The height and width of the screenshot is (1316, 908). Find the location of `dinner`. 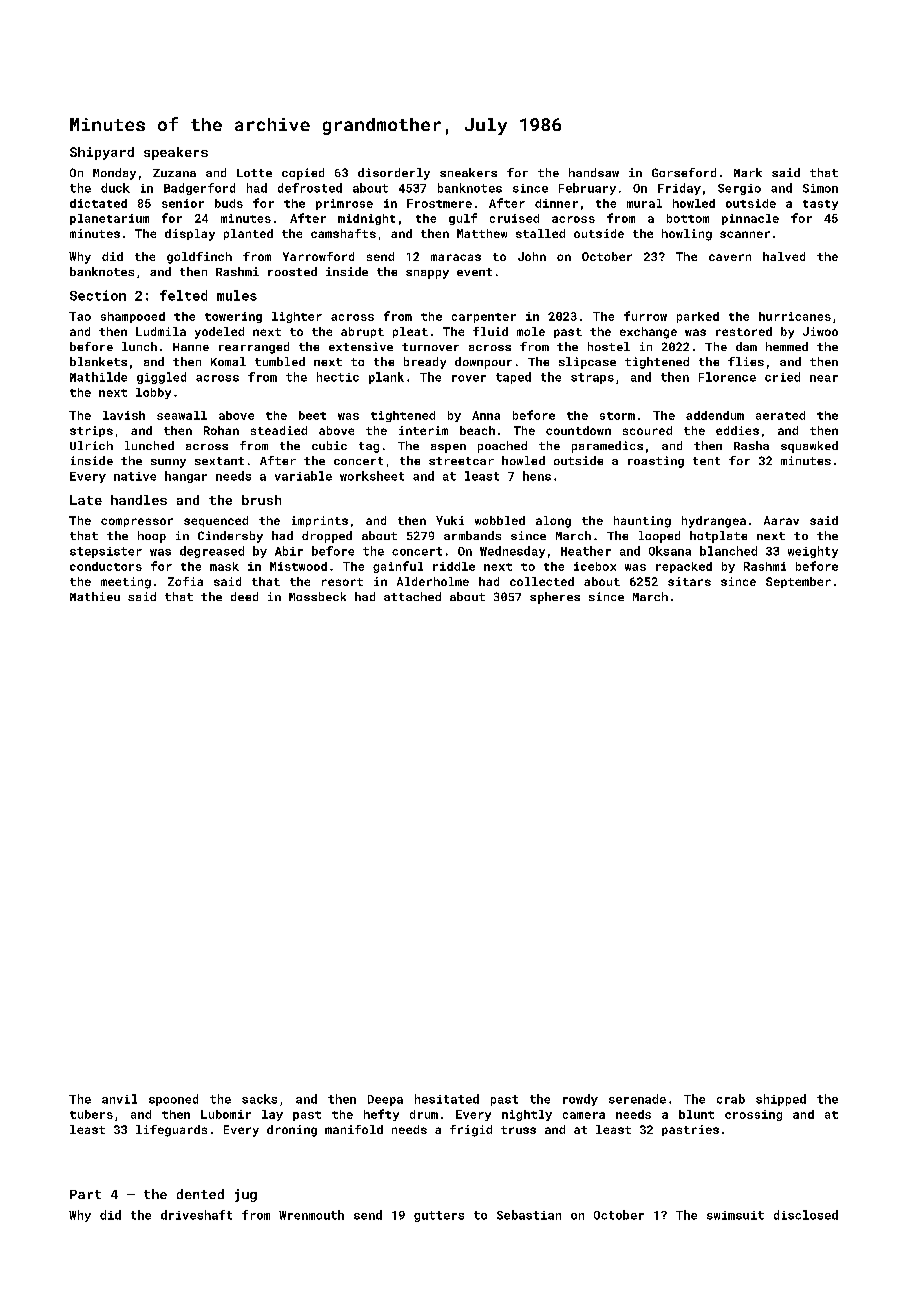

dinner is located at coordinates (556, 203).
